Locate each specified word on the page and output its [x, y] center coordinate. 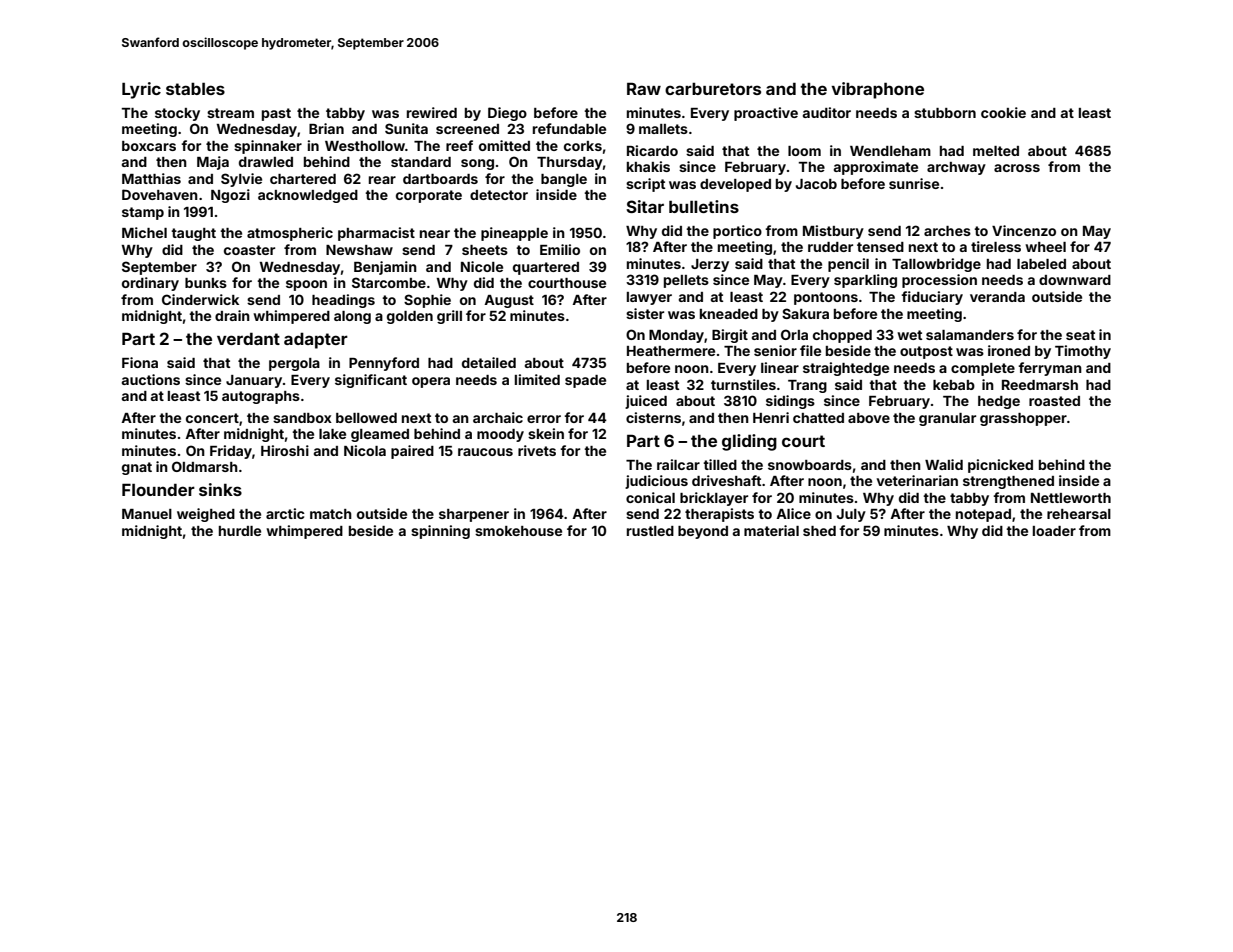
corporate [429, 196]
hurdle [240, 531]
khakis [648, 166]
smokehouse [518, 531]
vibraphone [877, 90]
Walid [944, 464]
